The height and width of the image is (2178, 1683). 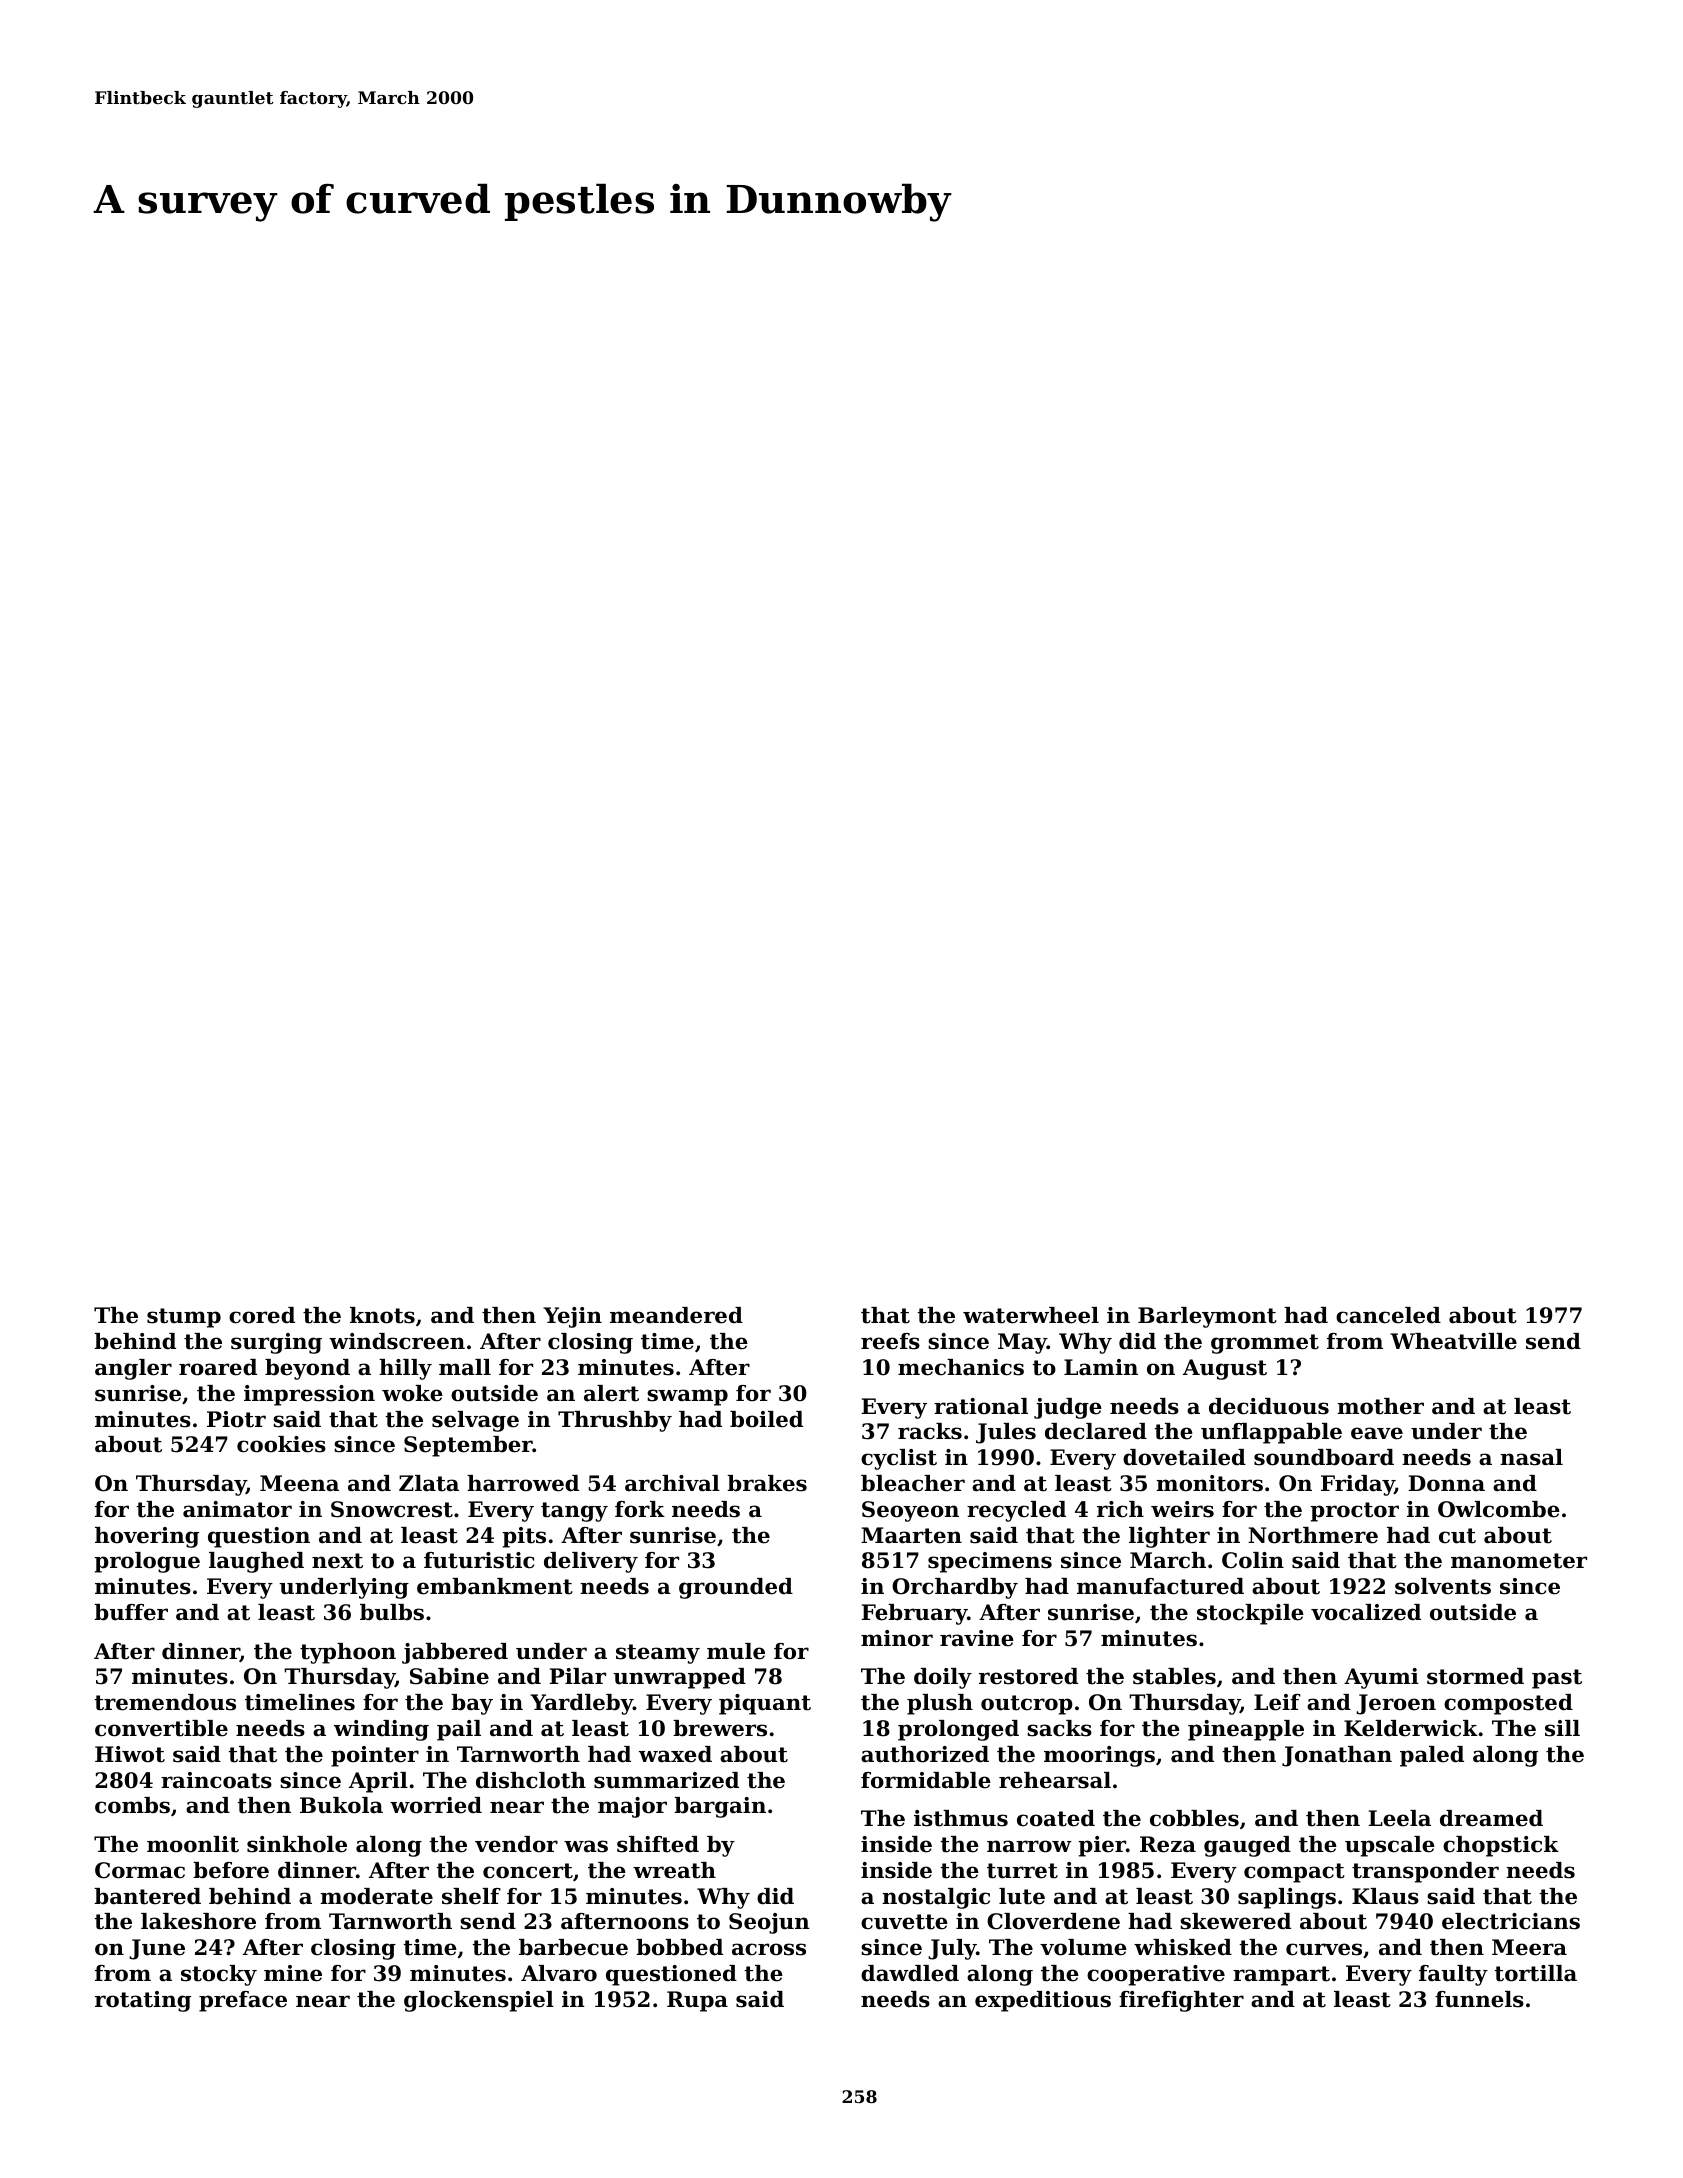 What do you see at coordinates (143, 2001) in the image?
I see `rotating` at bounding box center [143, 2001].
